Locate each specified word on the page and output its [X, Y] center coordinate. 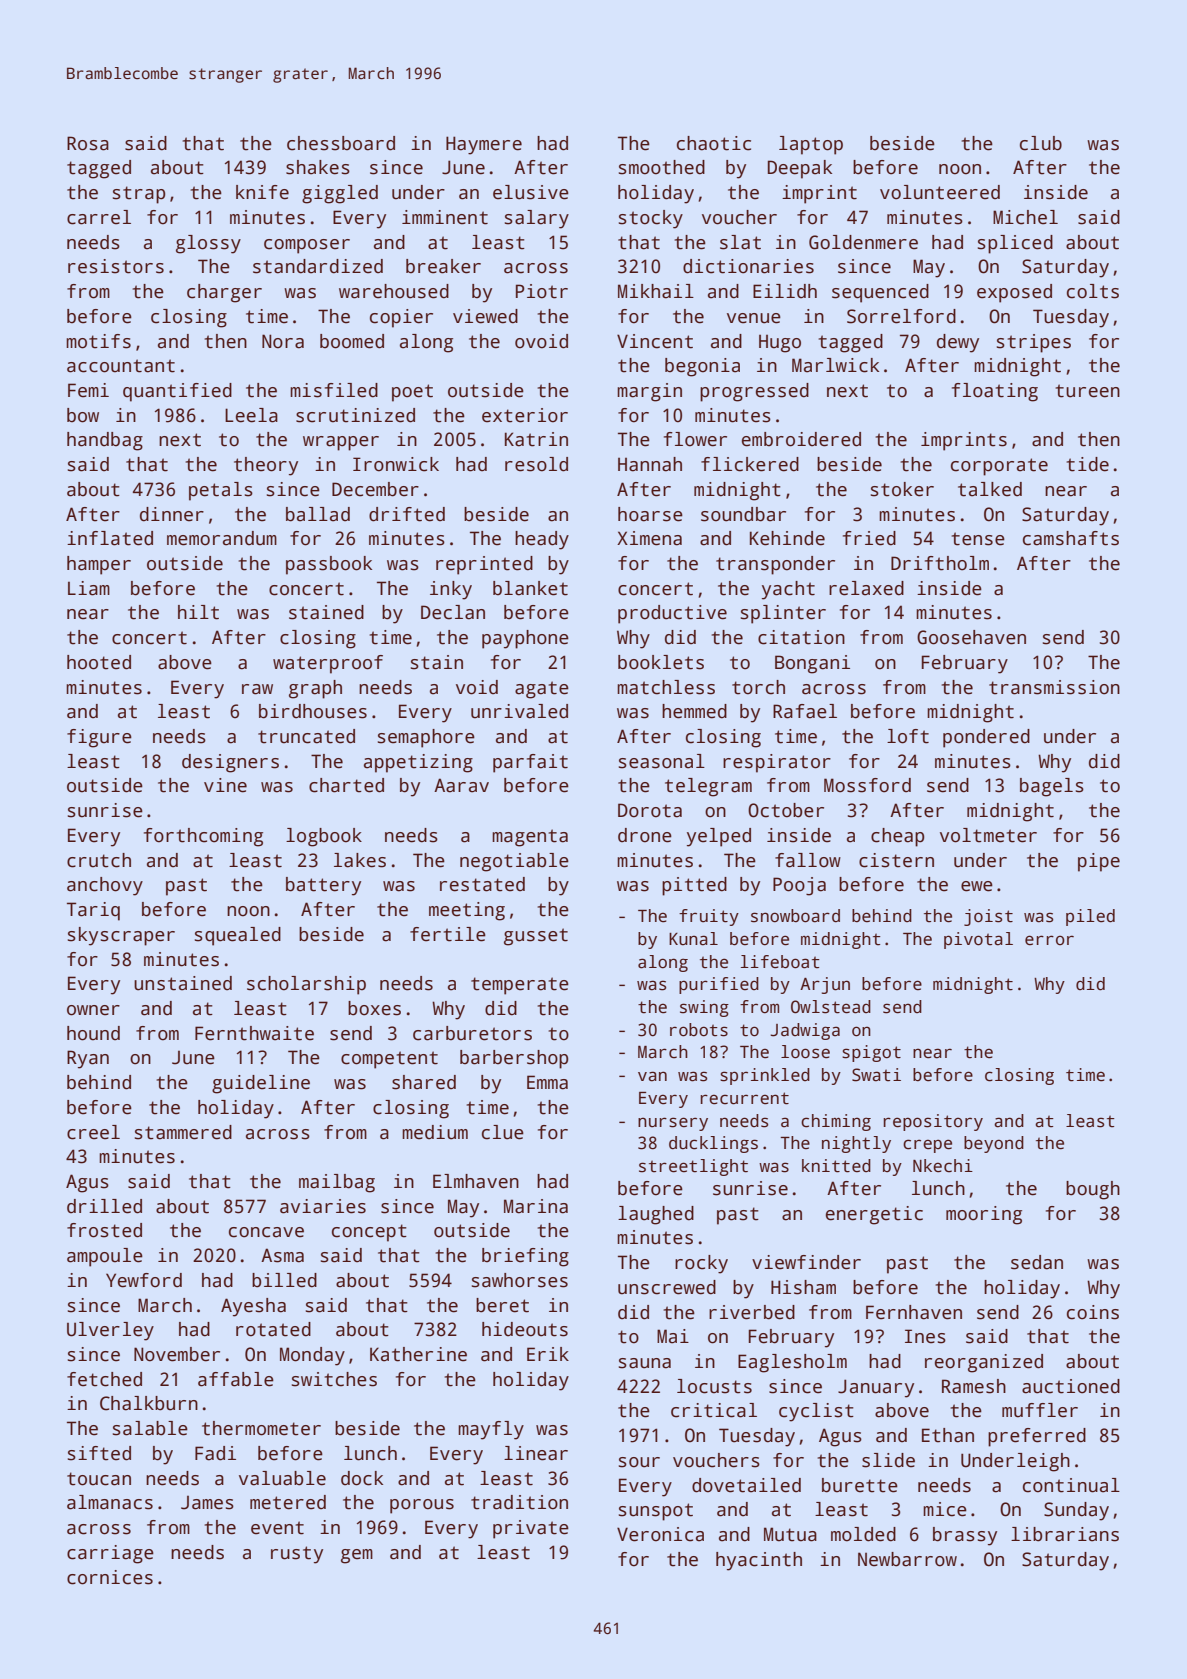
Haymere [484, 145]
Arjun [825, 985]
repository [933, 1122]
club [1041, 143]
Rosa [88, 143]
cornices [110, 1577]
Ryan [88, 1059]
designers [230, 763]
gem [357, 1556]
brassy [965, 1536]
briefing [525, 1257]
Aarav [461, 785]
